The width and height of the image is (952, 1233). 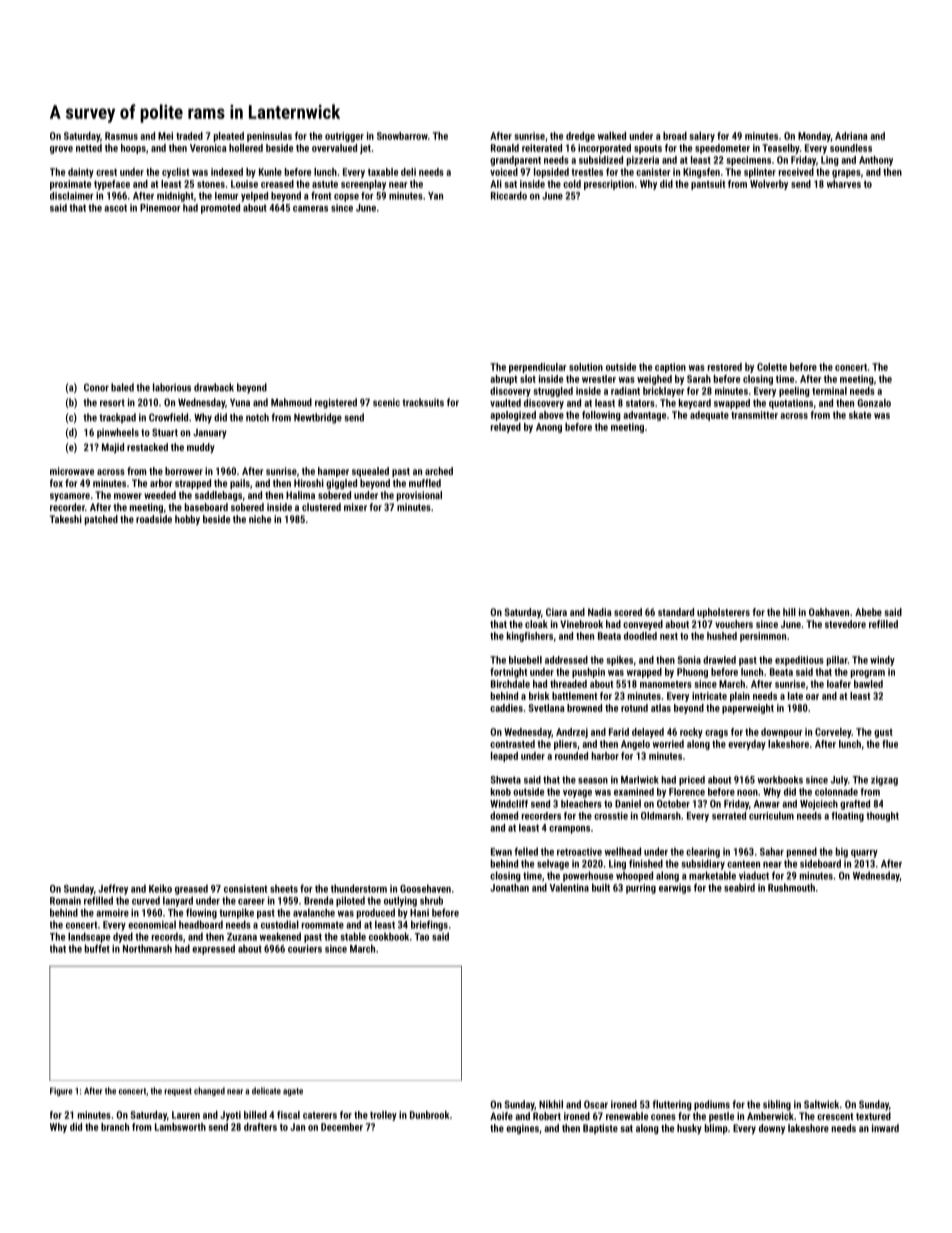 I want to click on cyclist, so click(x=175, y=173).
